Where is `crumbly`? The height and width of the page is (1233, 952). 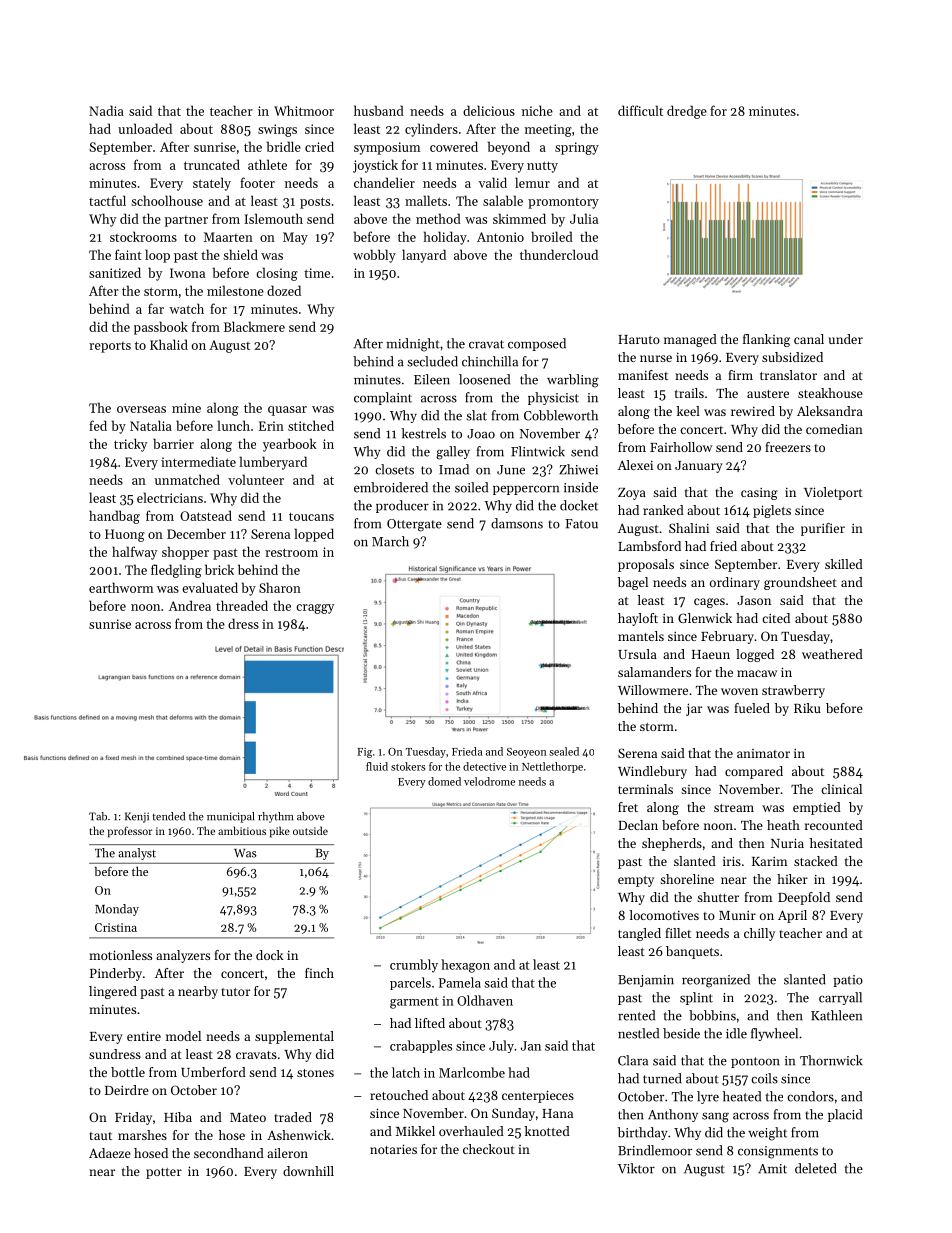
crumbly is located at coordinates (414, 966).
